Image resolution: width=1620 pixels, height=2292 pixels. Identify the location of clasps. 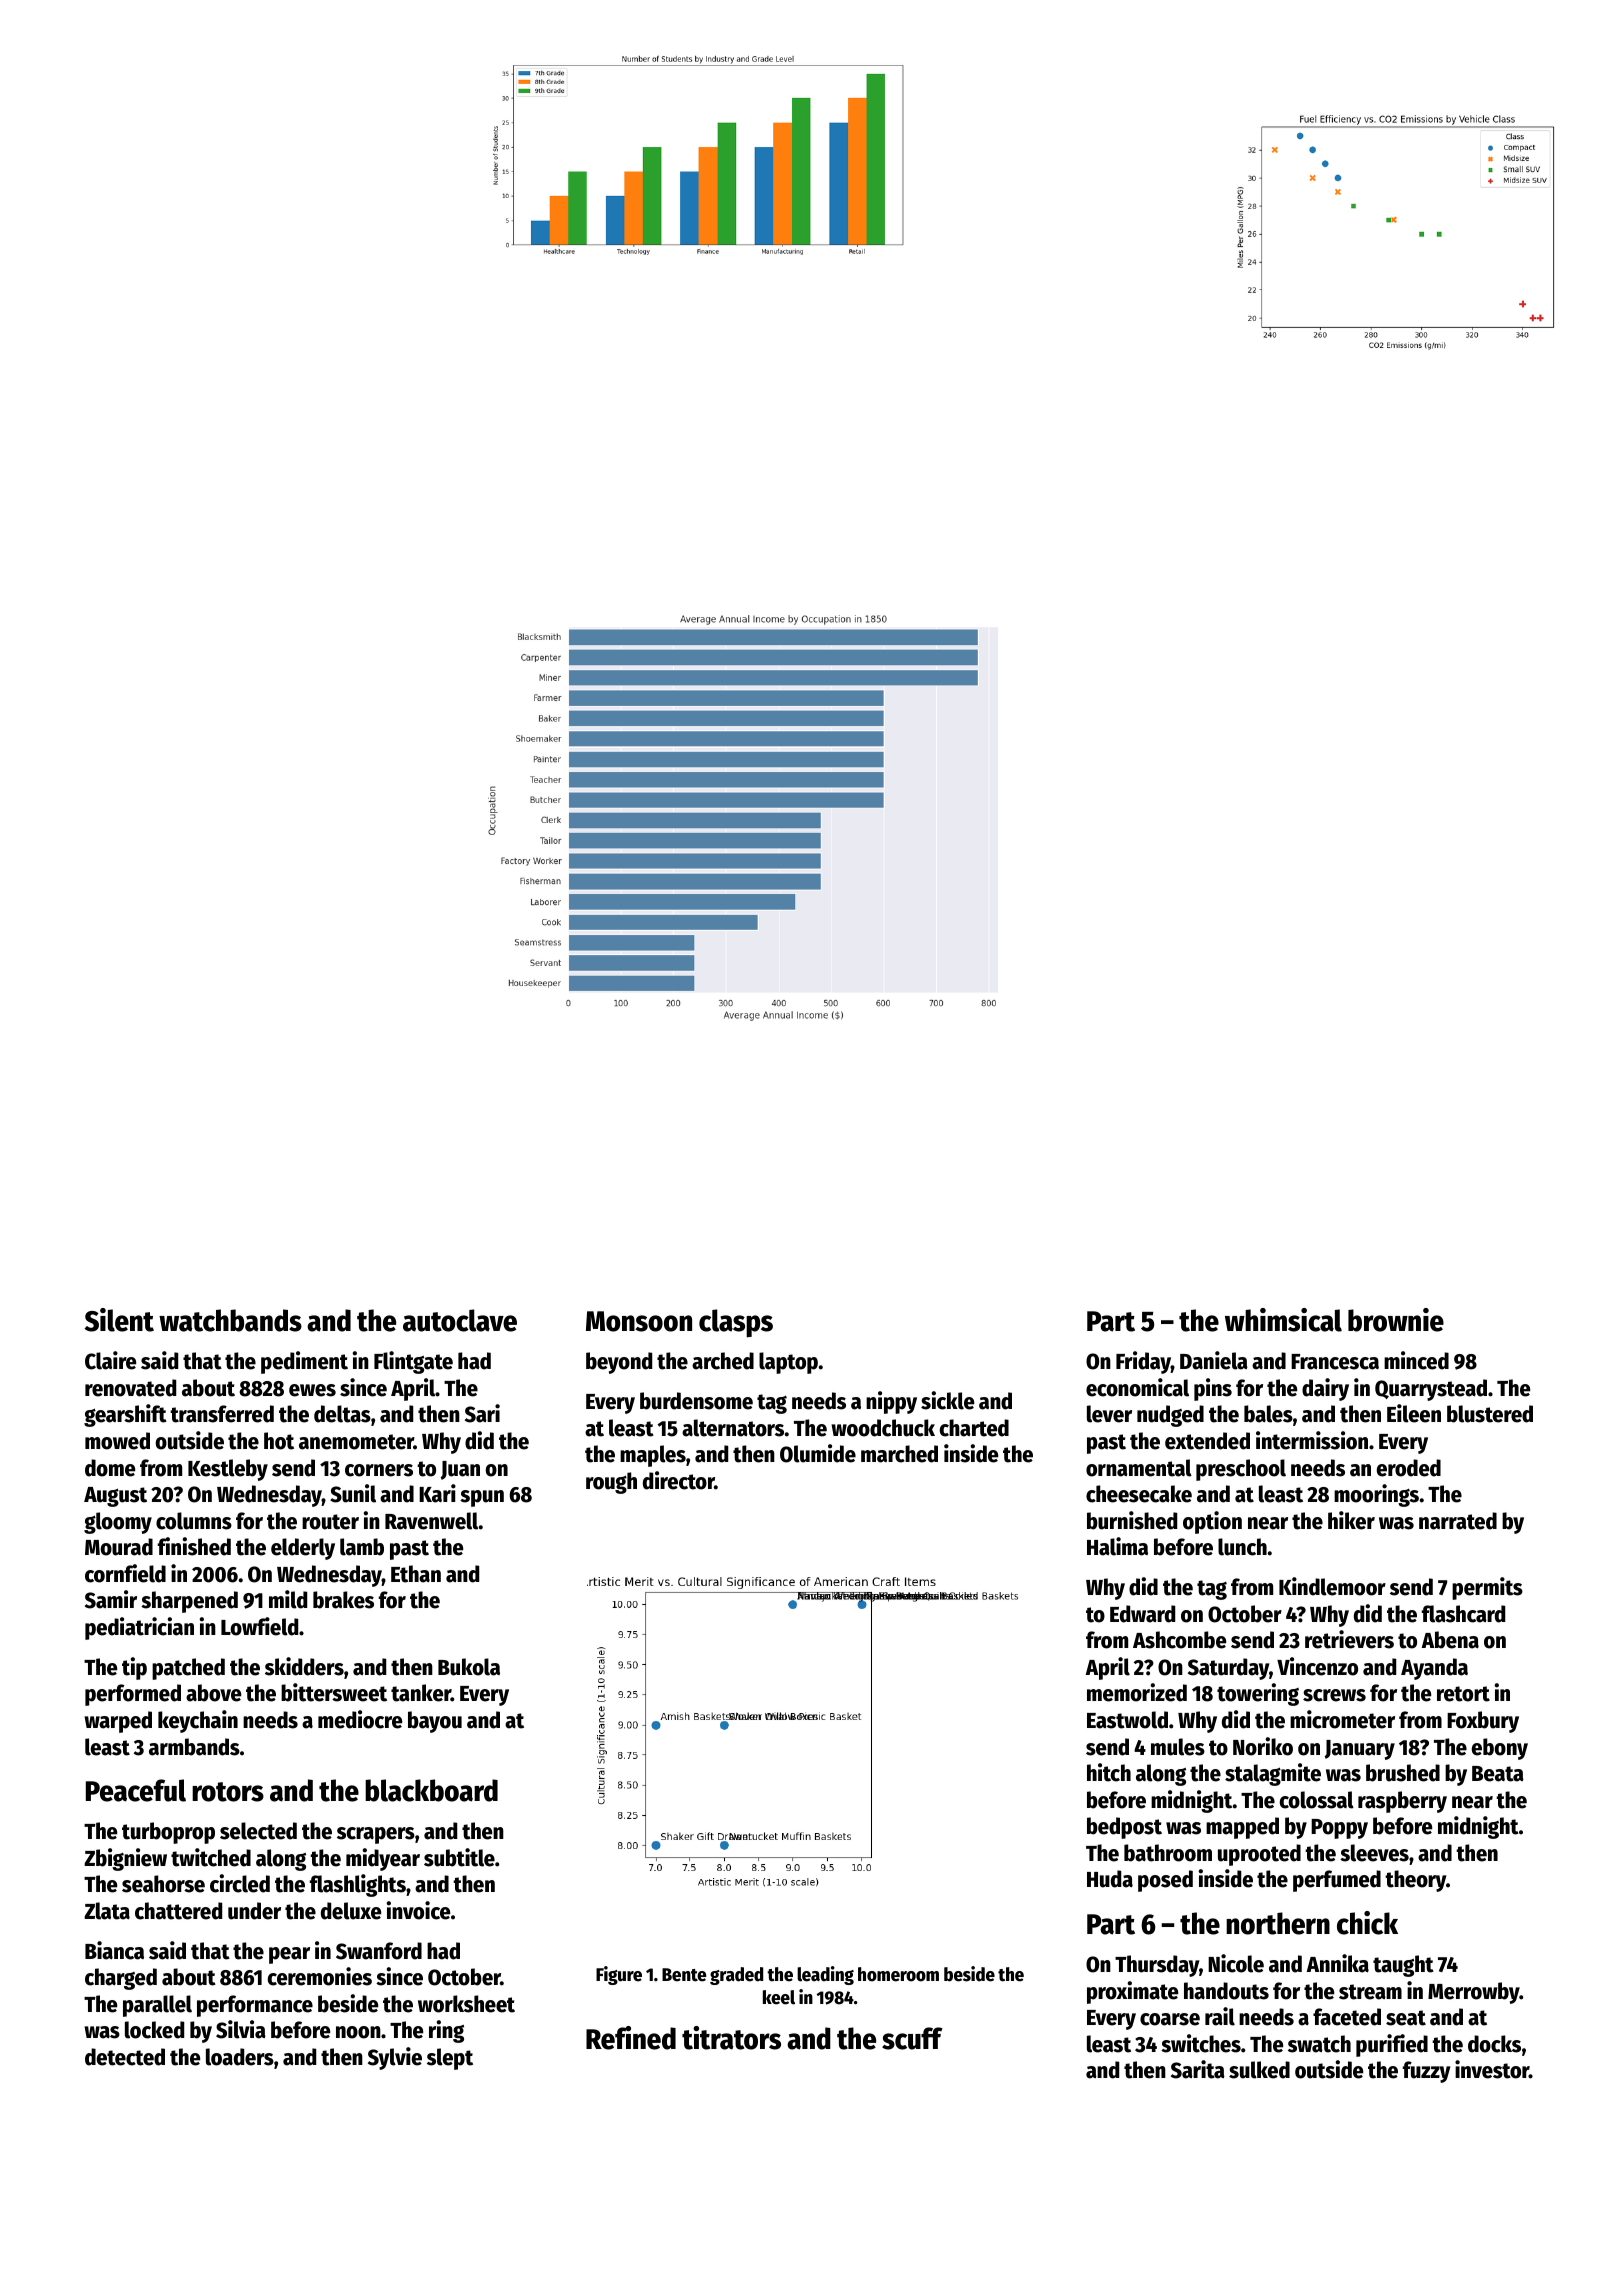
(736, 1323).
